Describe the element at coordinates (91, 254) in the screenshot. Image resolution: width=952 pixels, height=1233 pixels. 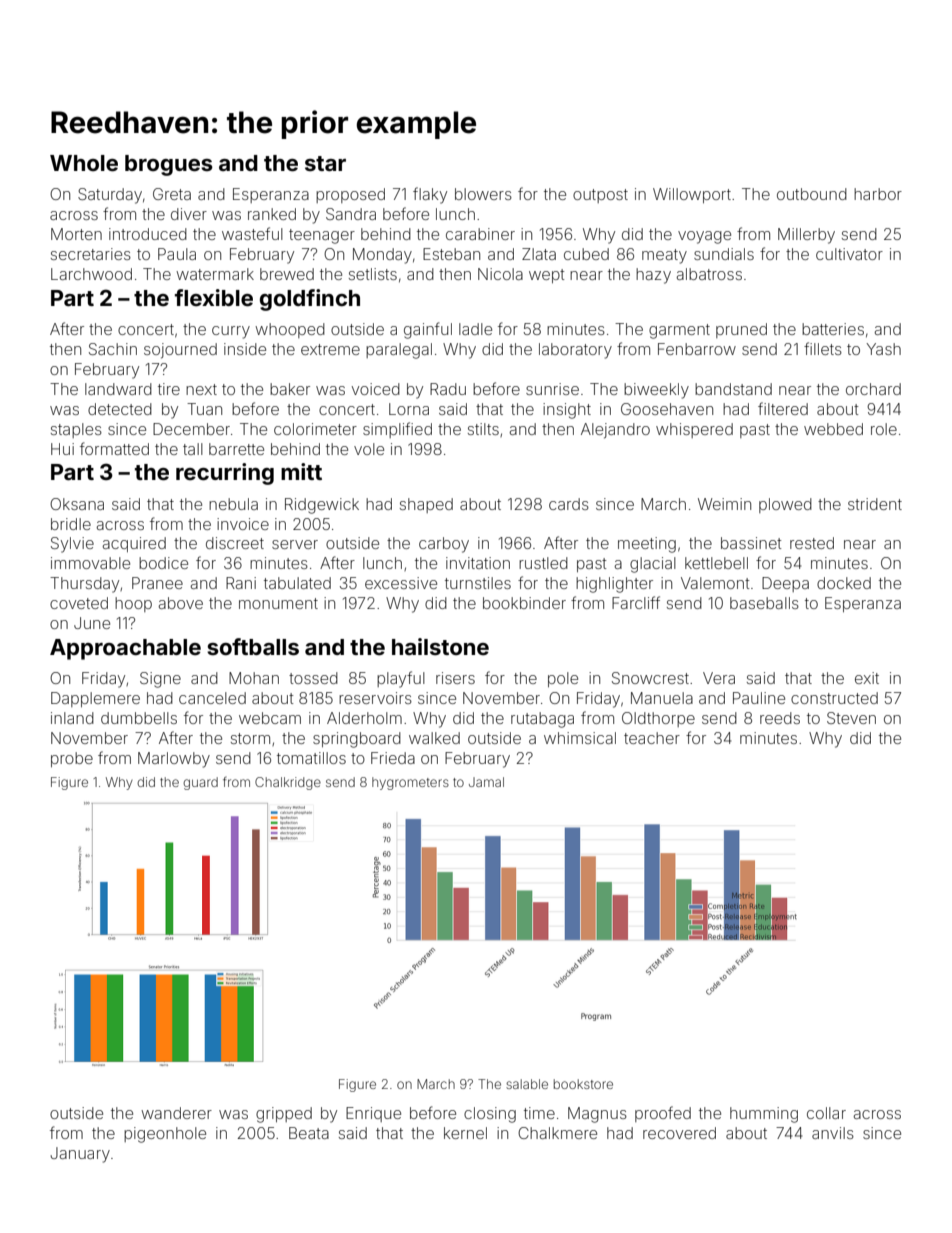
I see `secretaries` at that location.
